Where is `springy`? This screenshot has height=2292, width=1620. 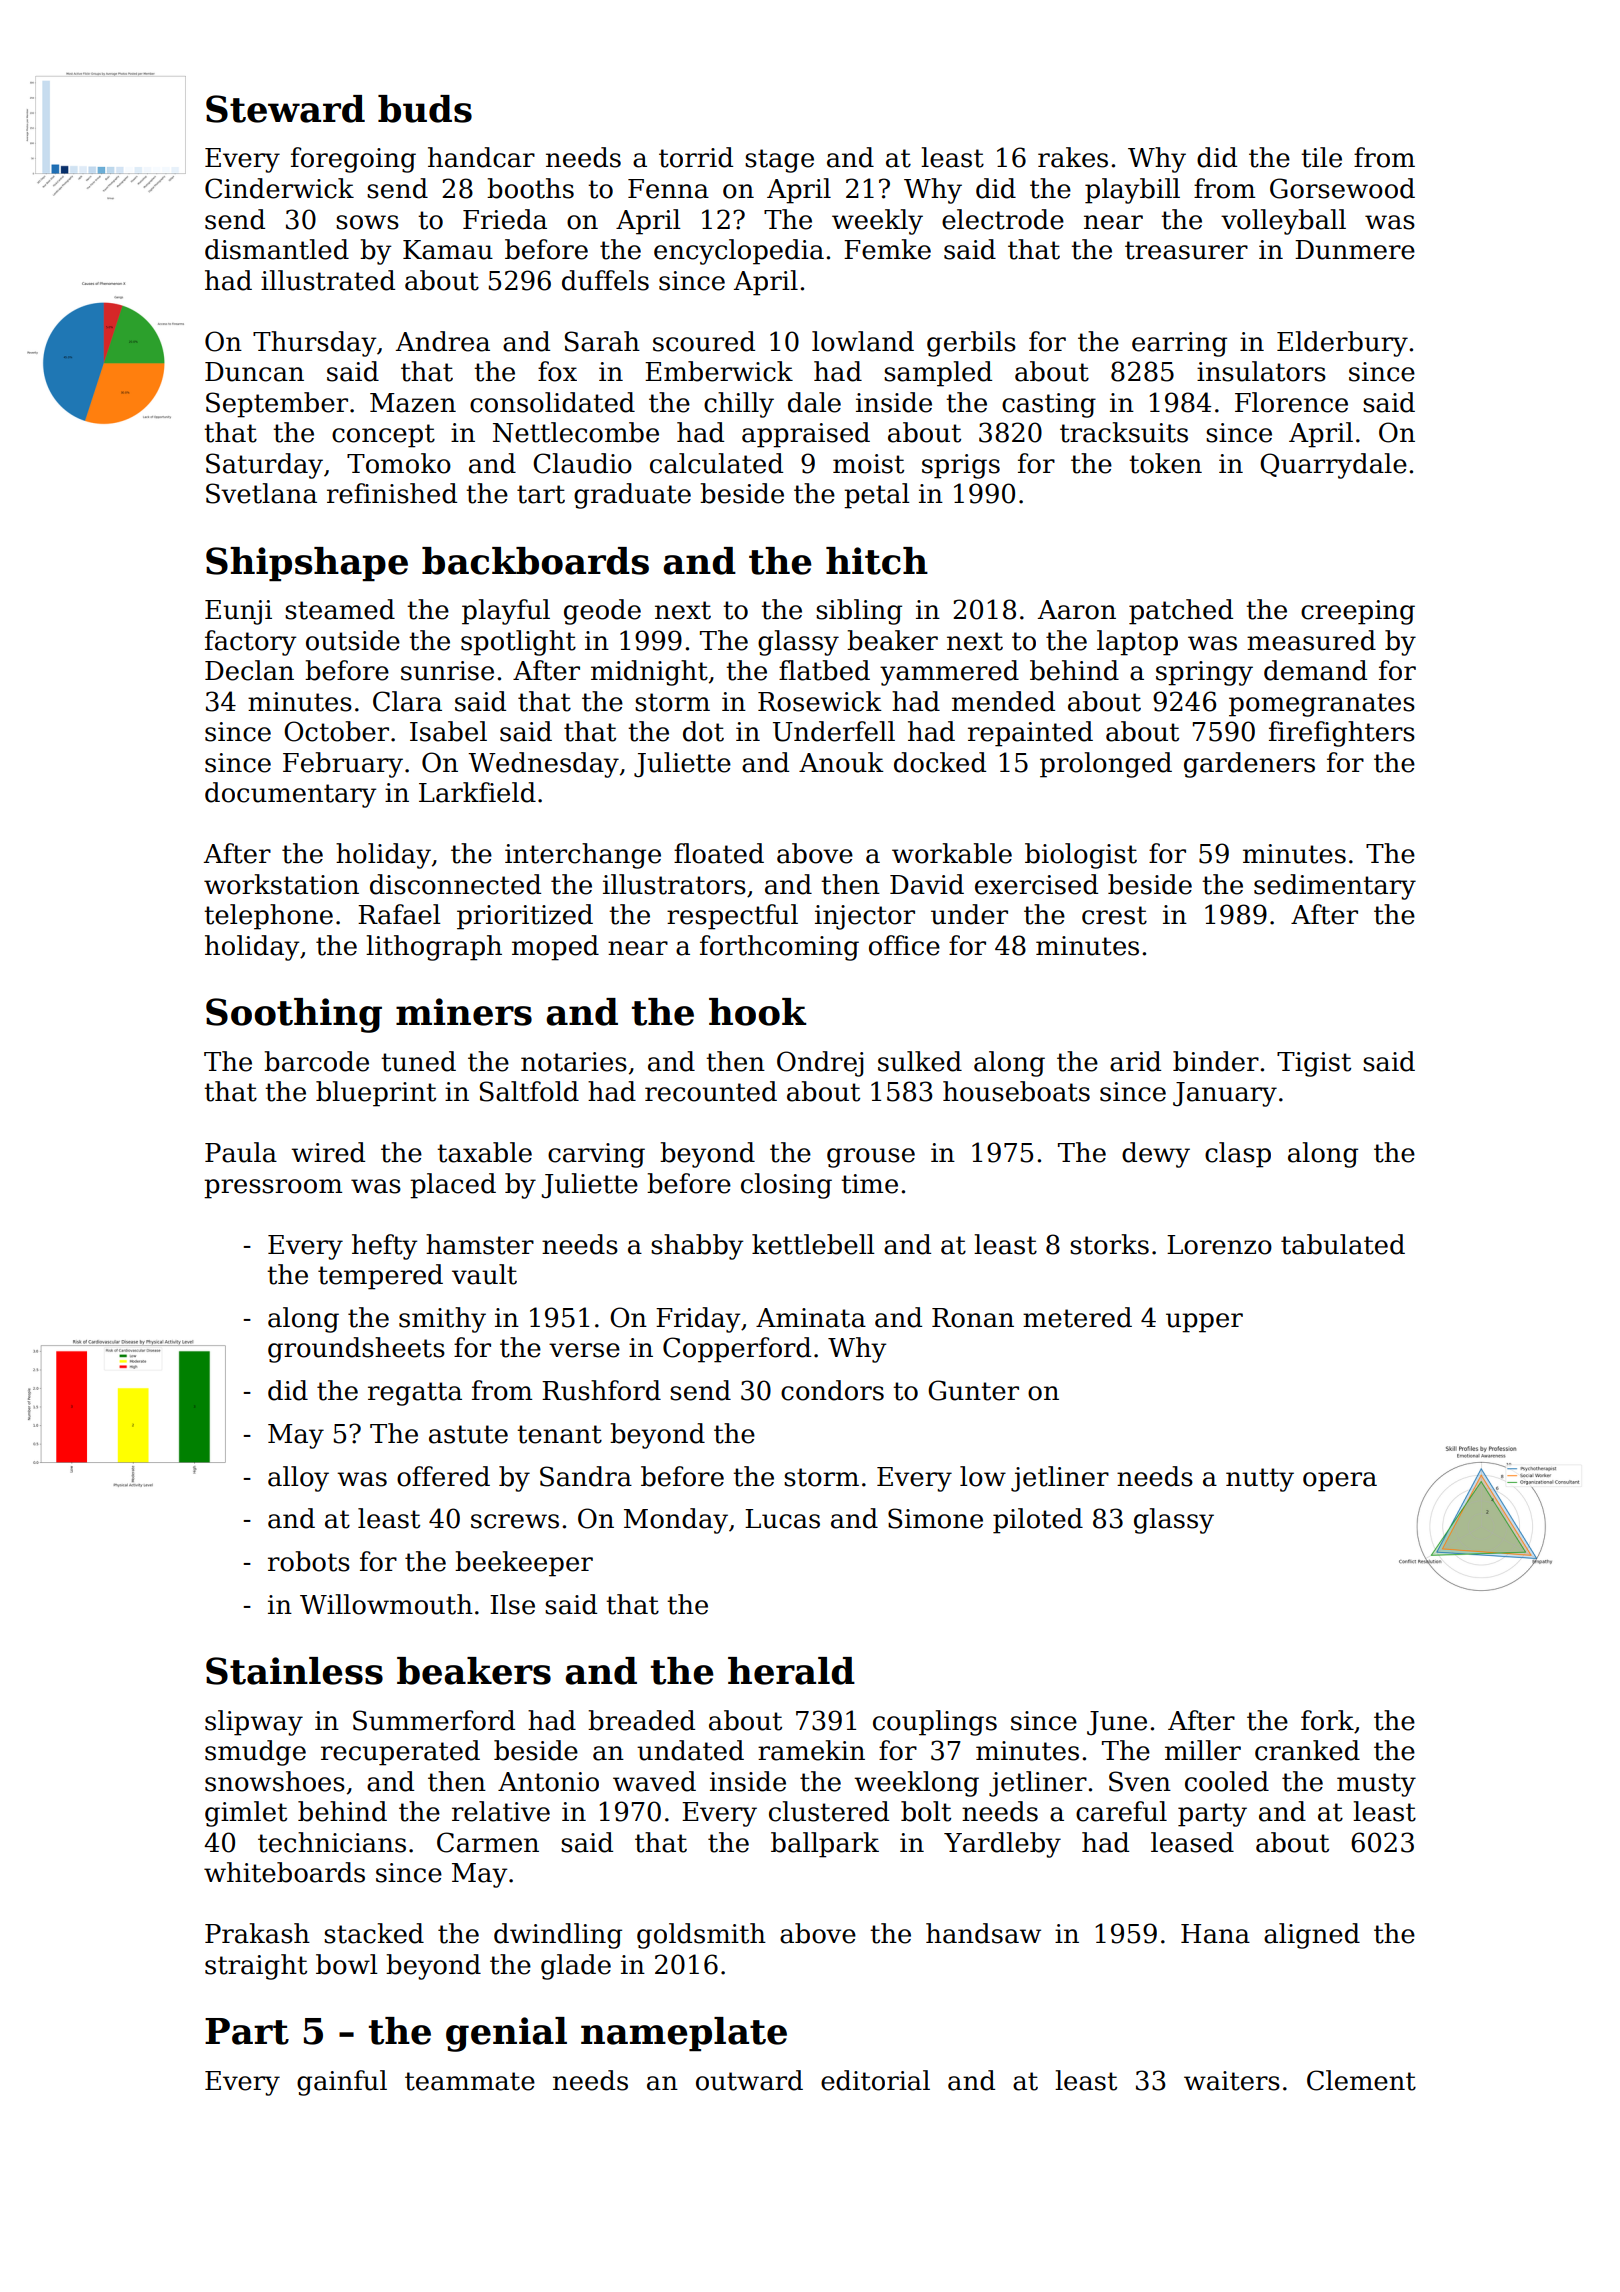 springy is located at coordinates (1204, 673).
